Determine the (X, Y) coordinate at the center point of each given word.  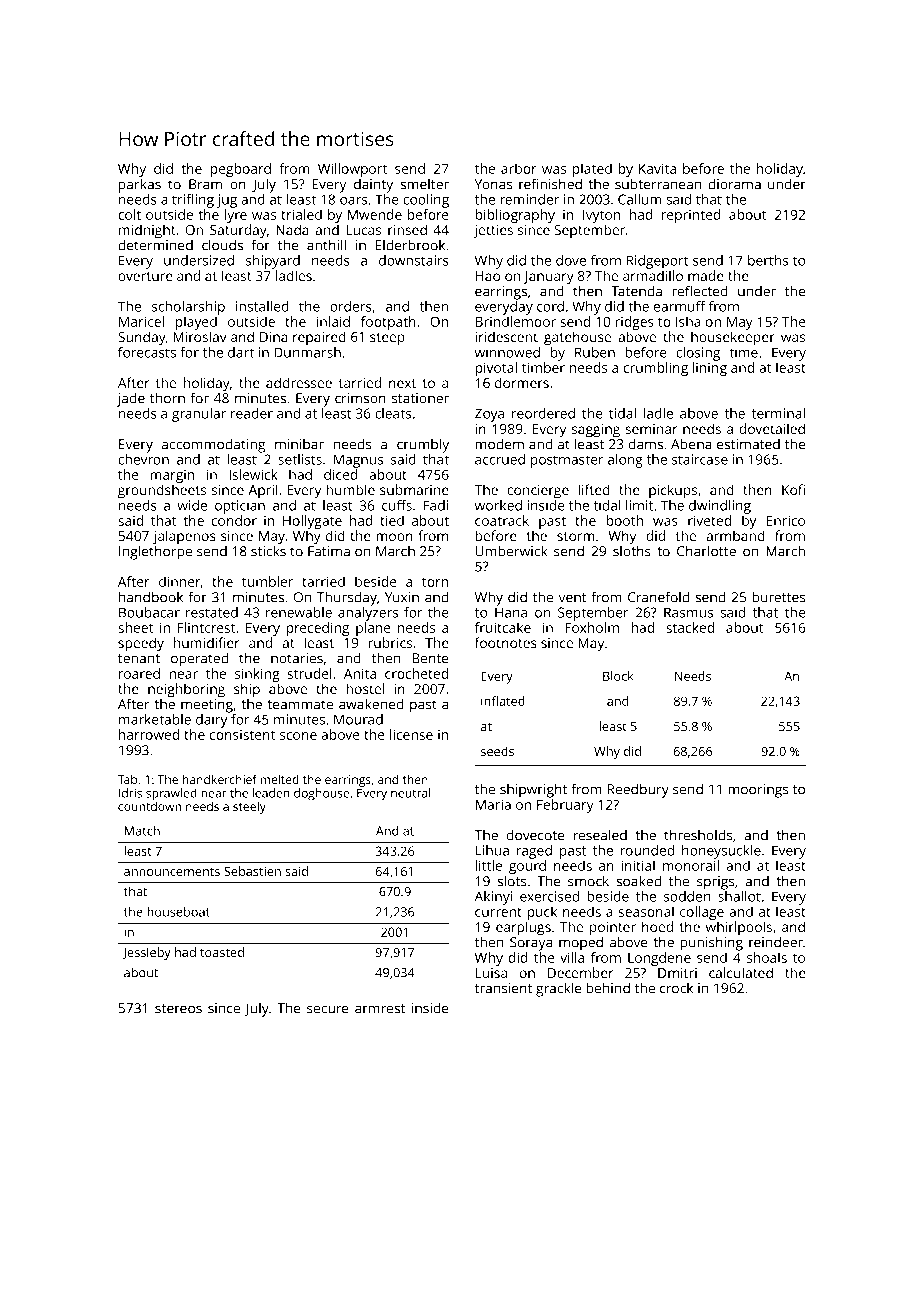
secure (328, 1009)
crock (676, 988)
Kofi (793, 489)
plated (592, 170)
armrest (380, 1009)
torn (435, 582)
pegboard (241, 170)
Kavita (657, 168)
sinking (257, 675)
